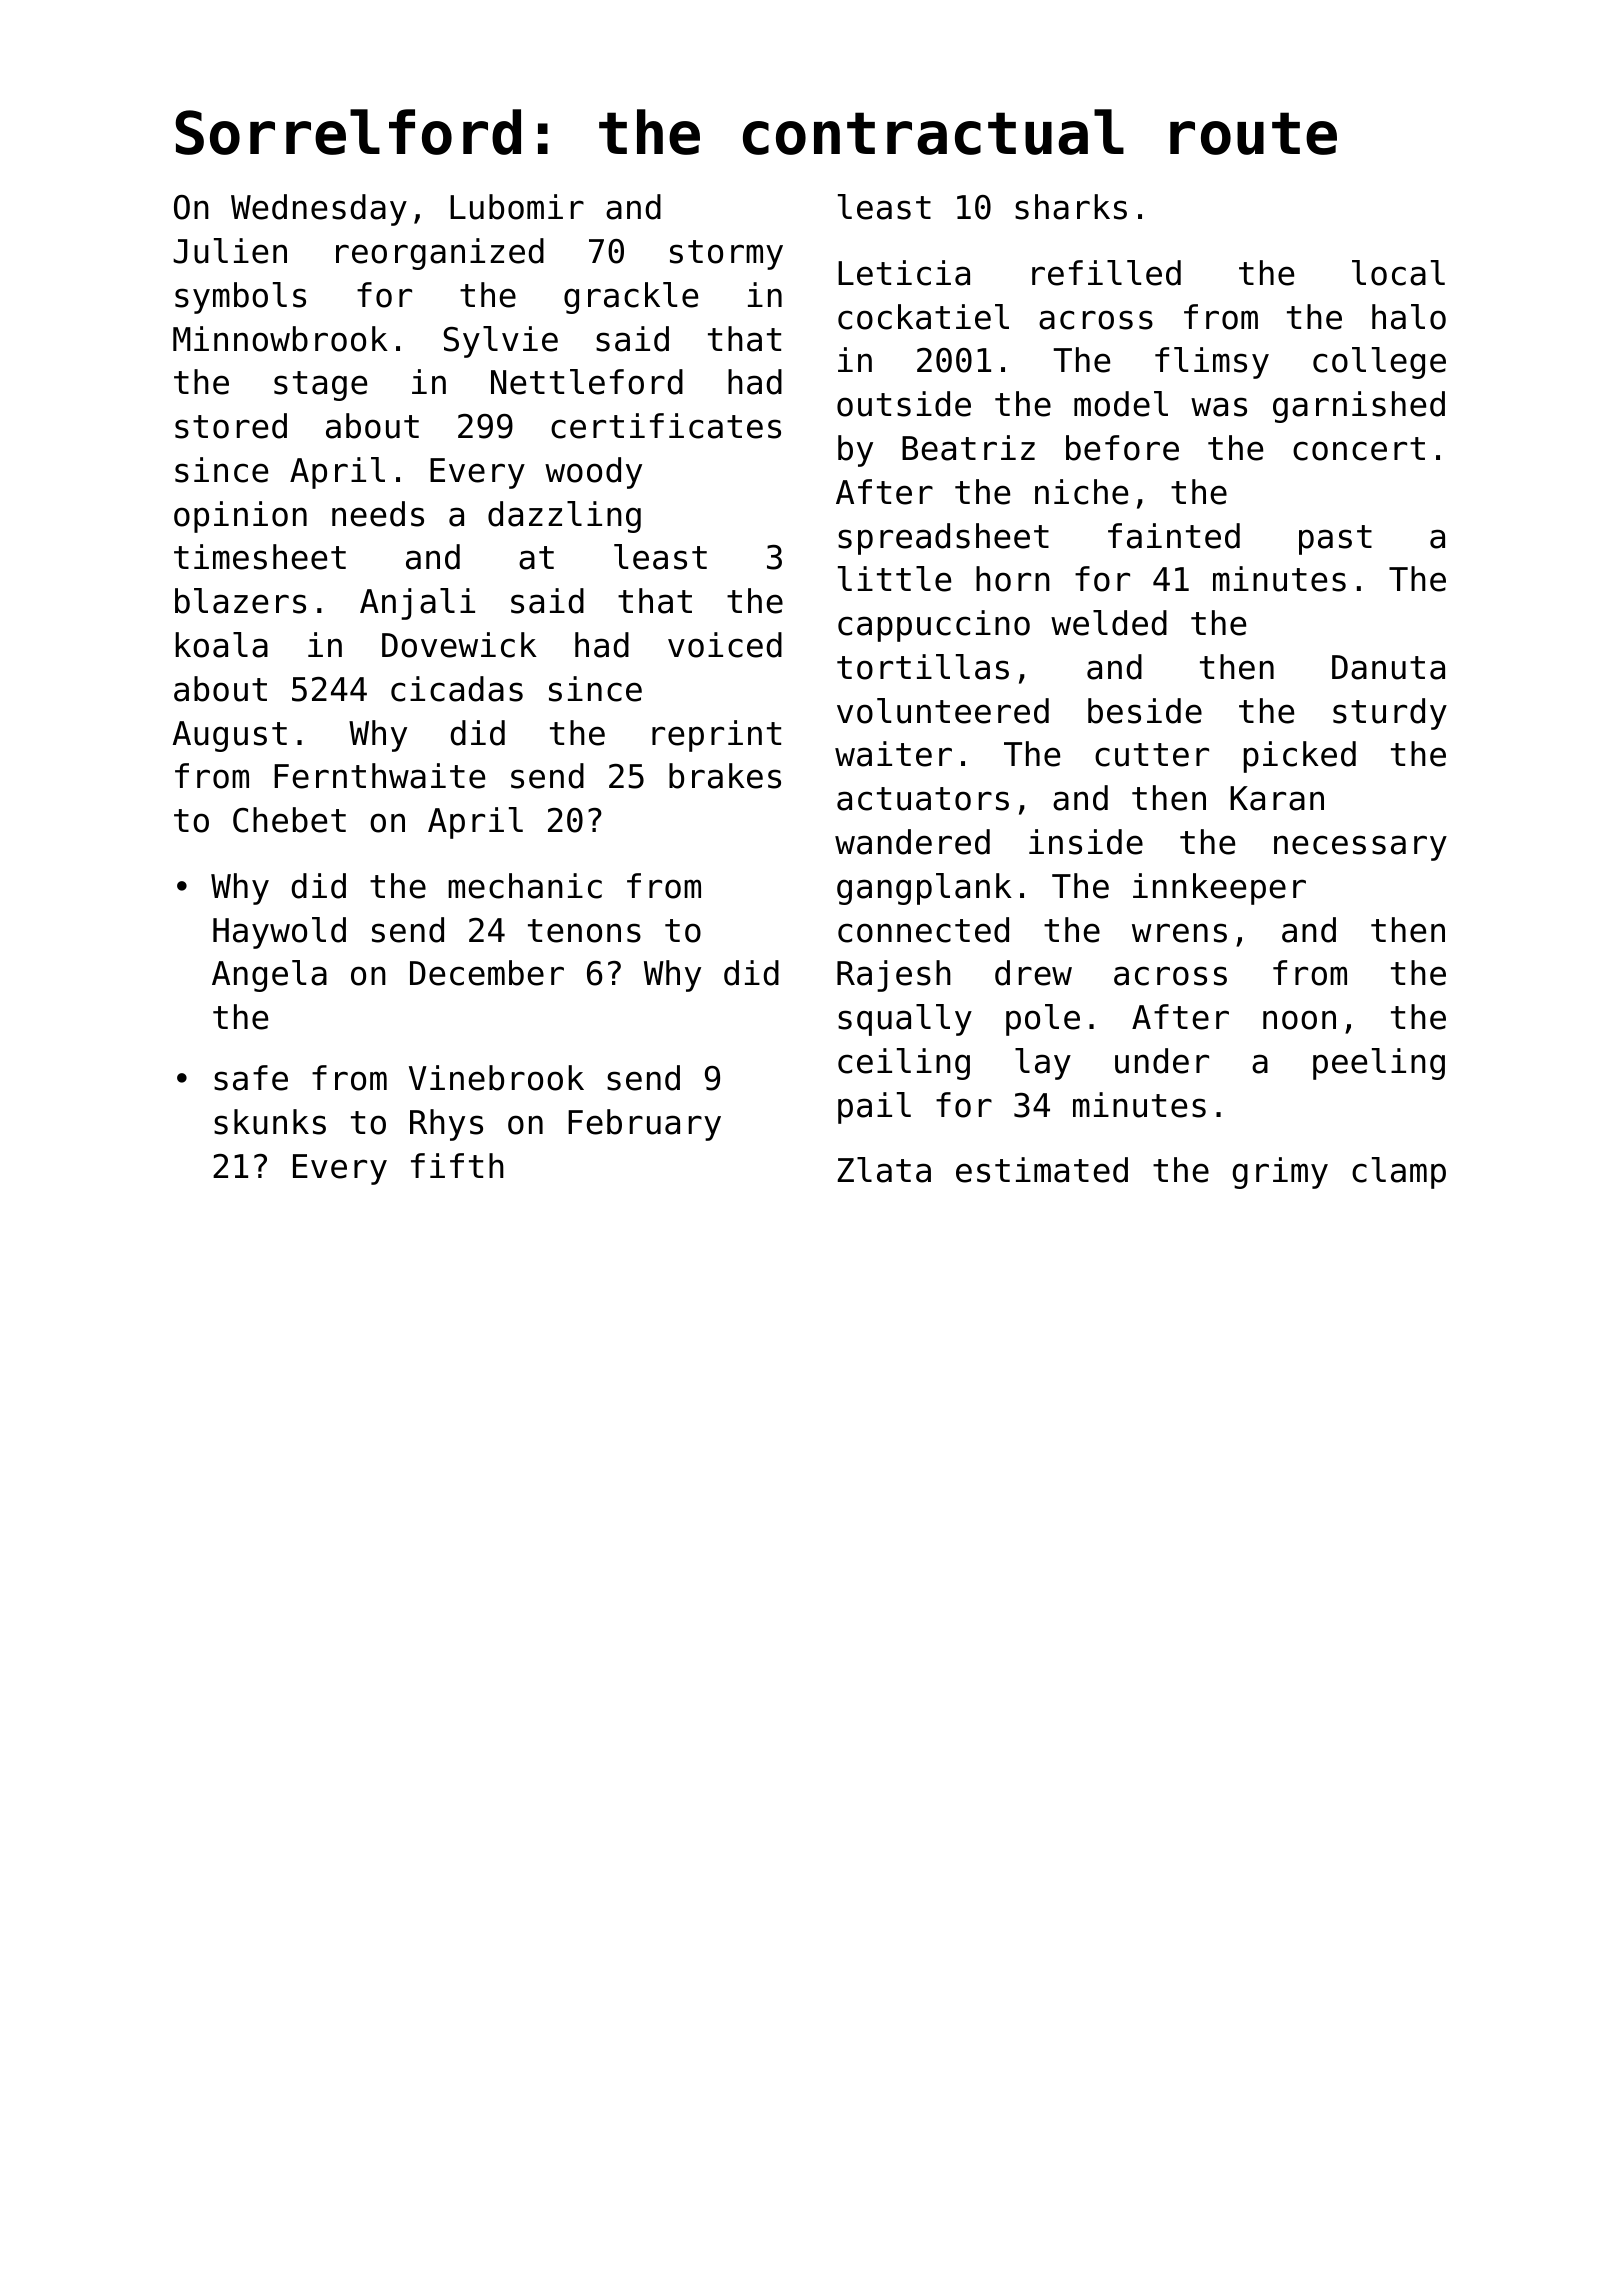 This image has width=1620, height=2292. Describe the element at coordinates (417, 604) in the image. I see `Anjali` at that location.
